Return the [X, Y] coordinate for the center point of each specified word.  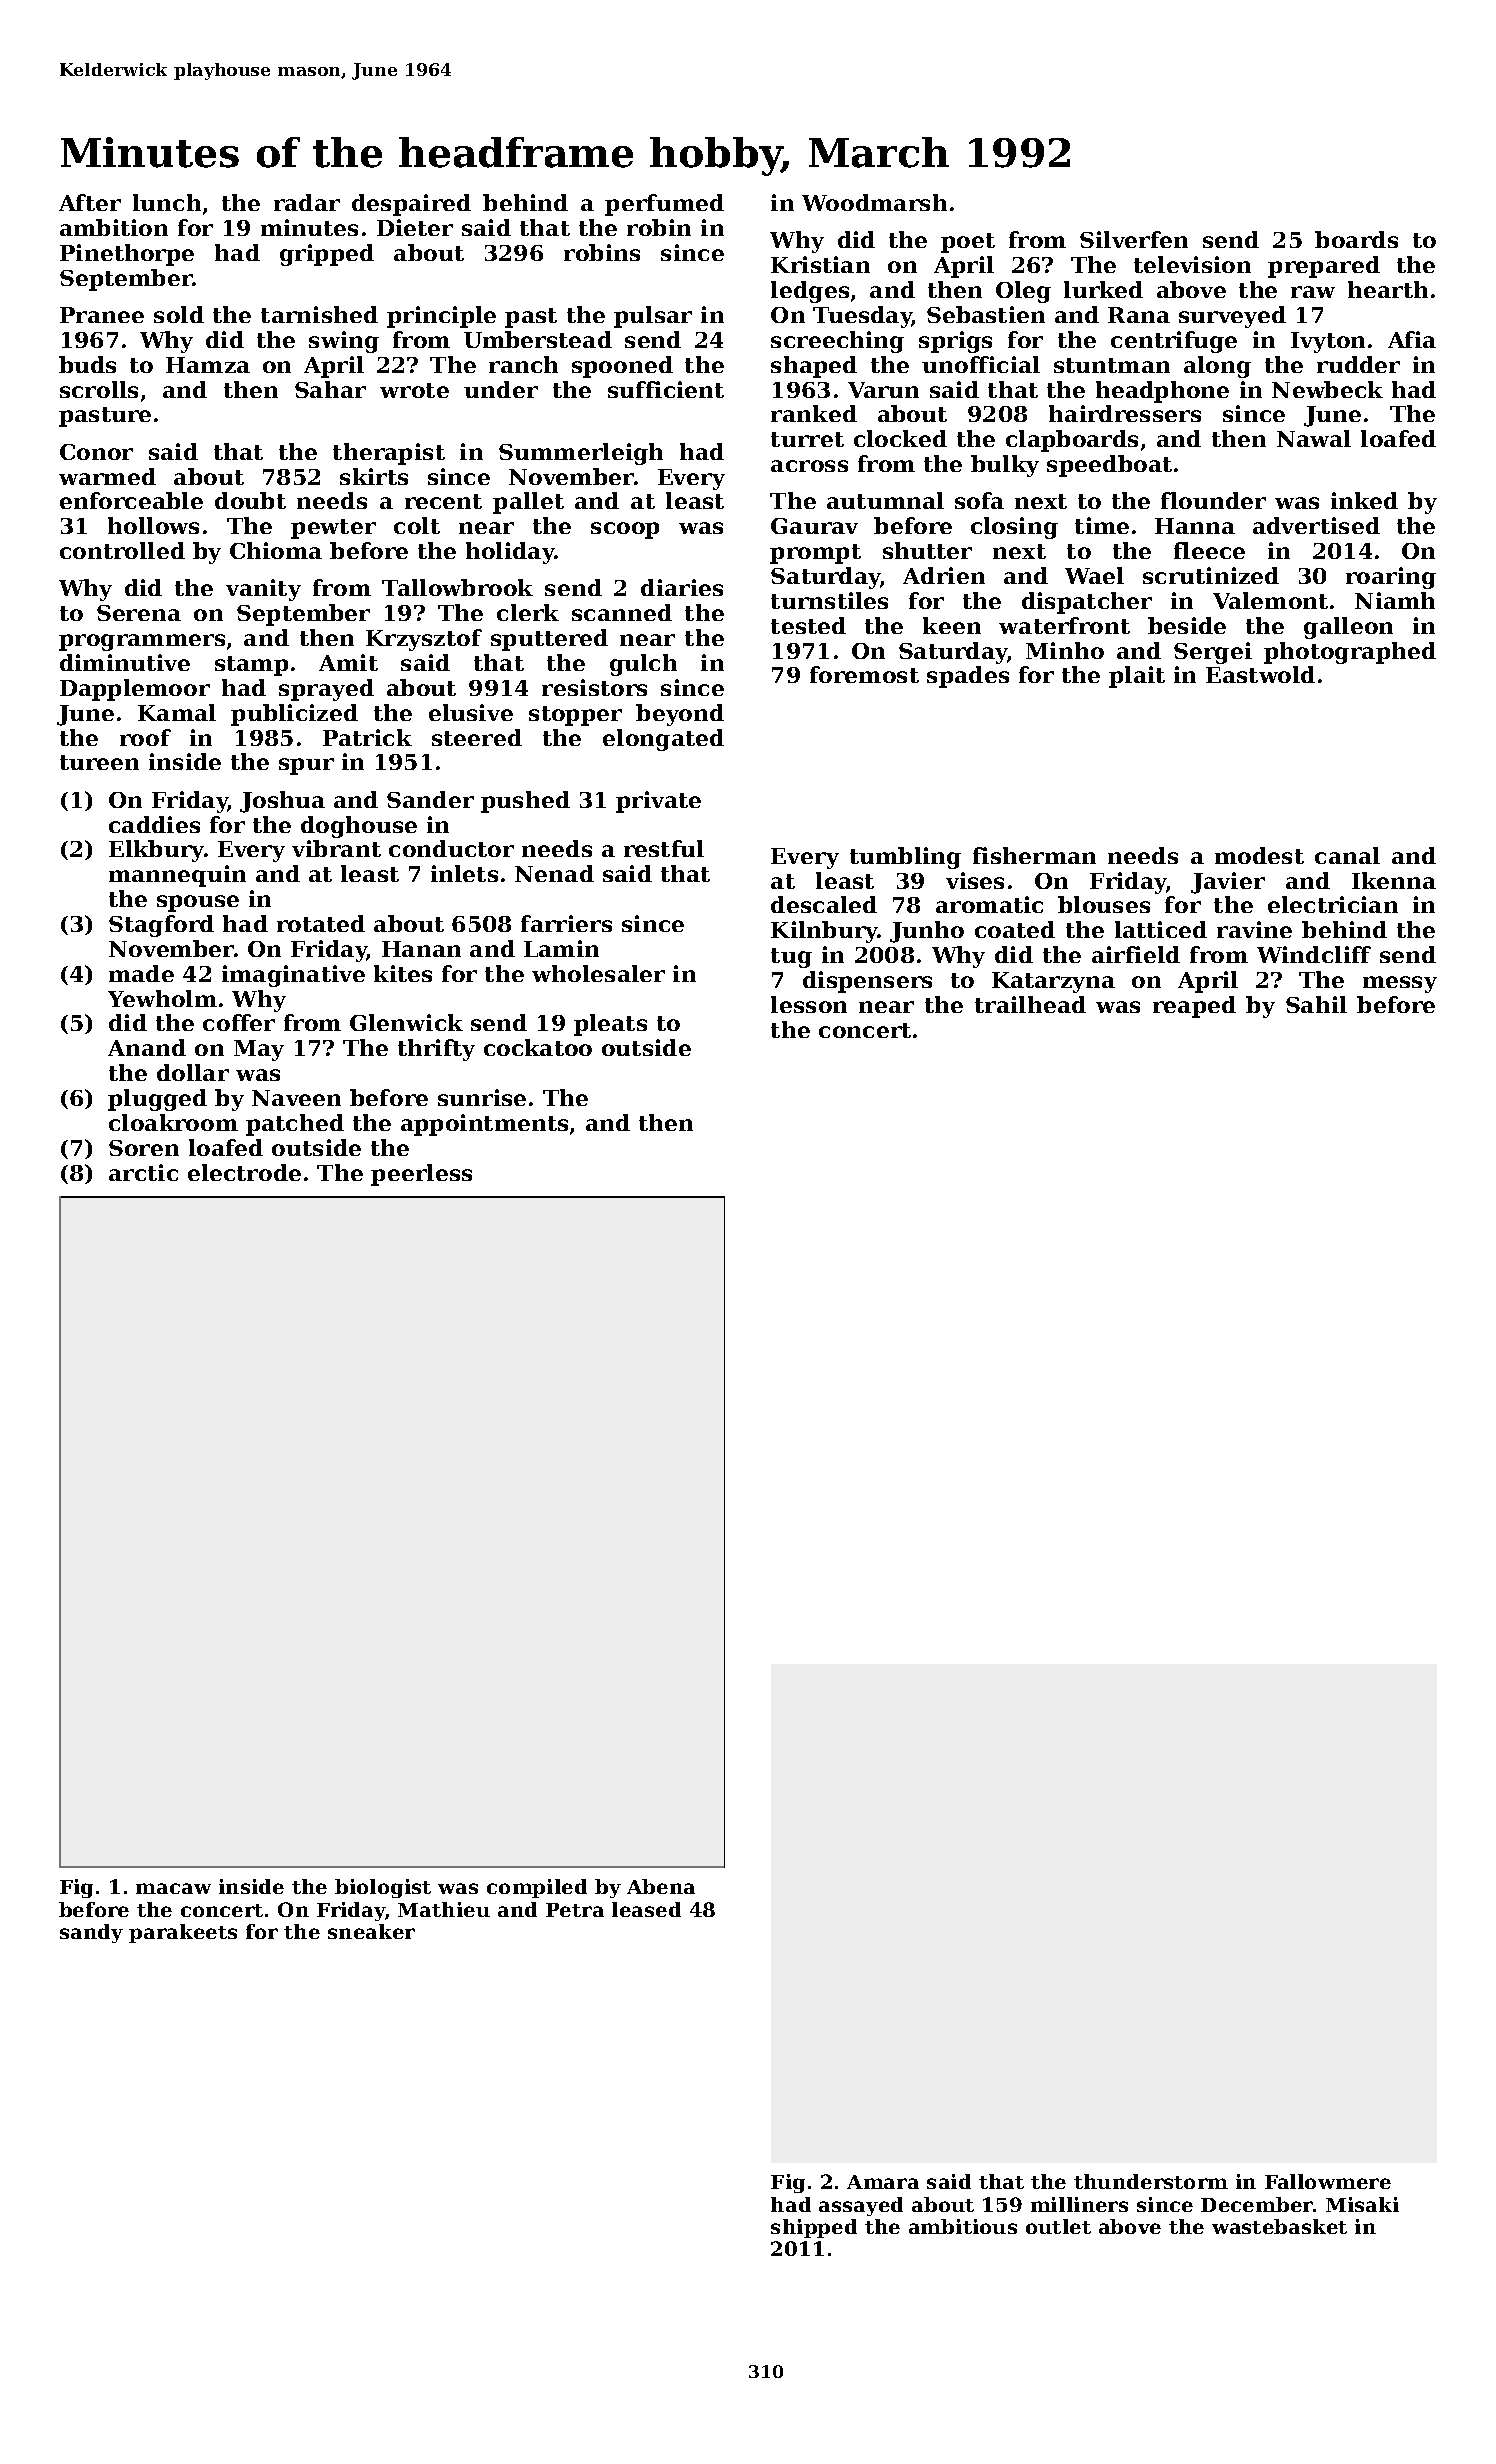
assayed [861, 2206]
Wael [1094, 575]
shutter [927, 550]
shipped [814, 2228]
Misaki [1362, 2204]
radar [307, 202]
